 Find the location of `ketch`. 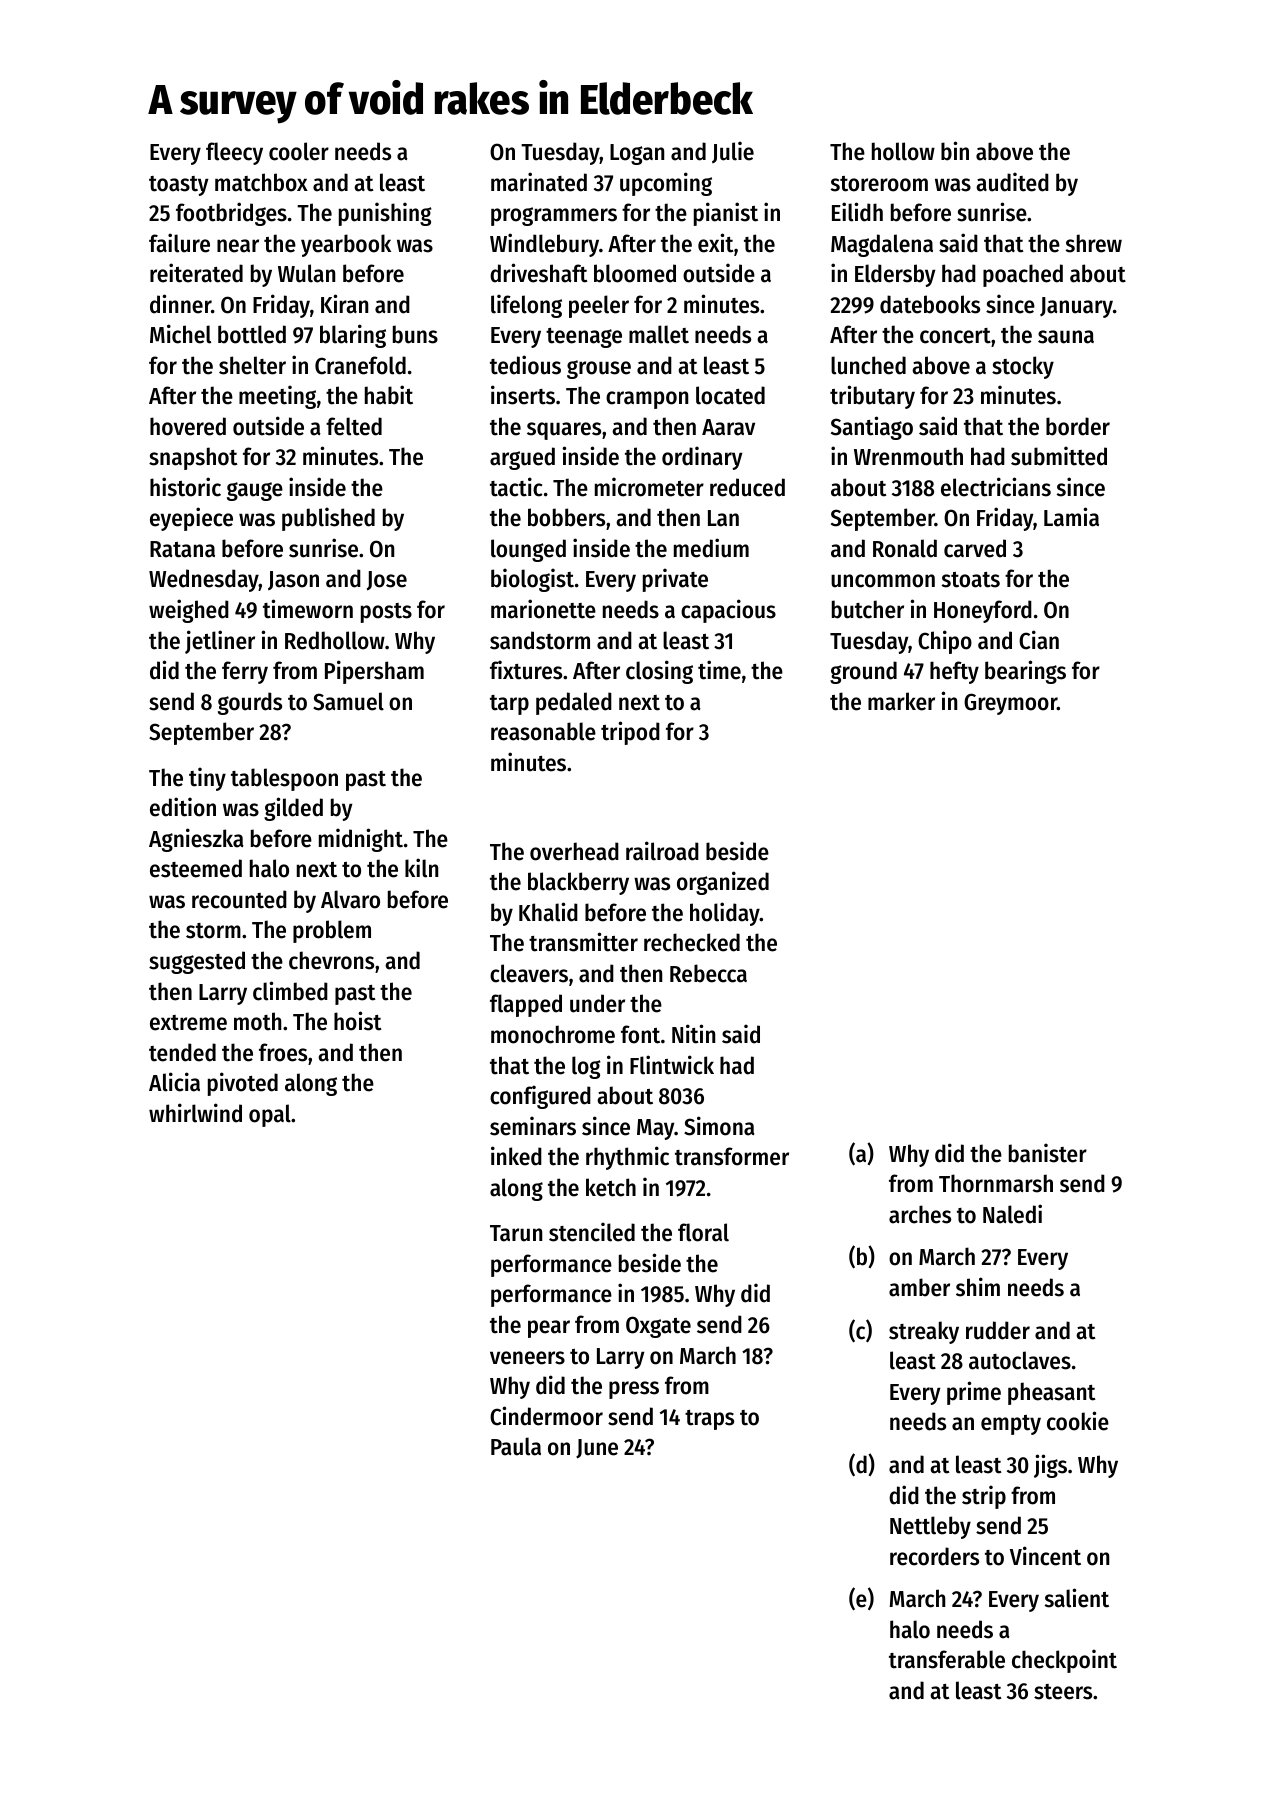

ketch is located at coordinates (611, 1187).
